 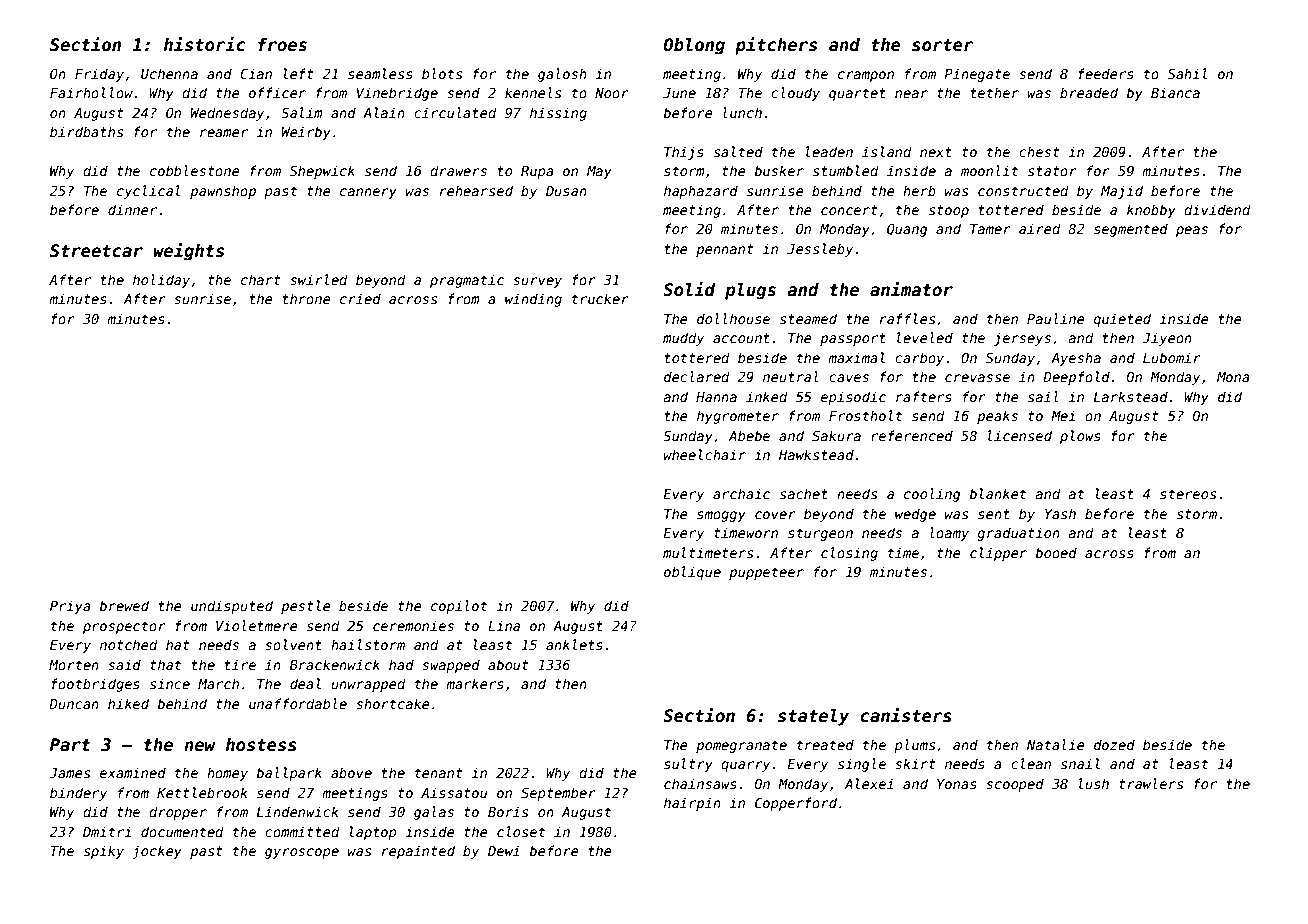 What do you see at coordinates (1060, 513) in the screenshot?
I see `Yash` at bounding box center [1060, 513].
